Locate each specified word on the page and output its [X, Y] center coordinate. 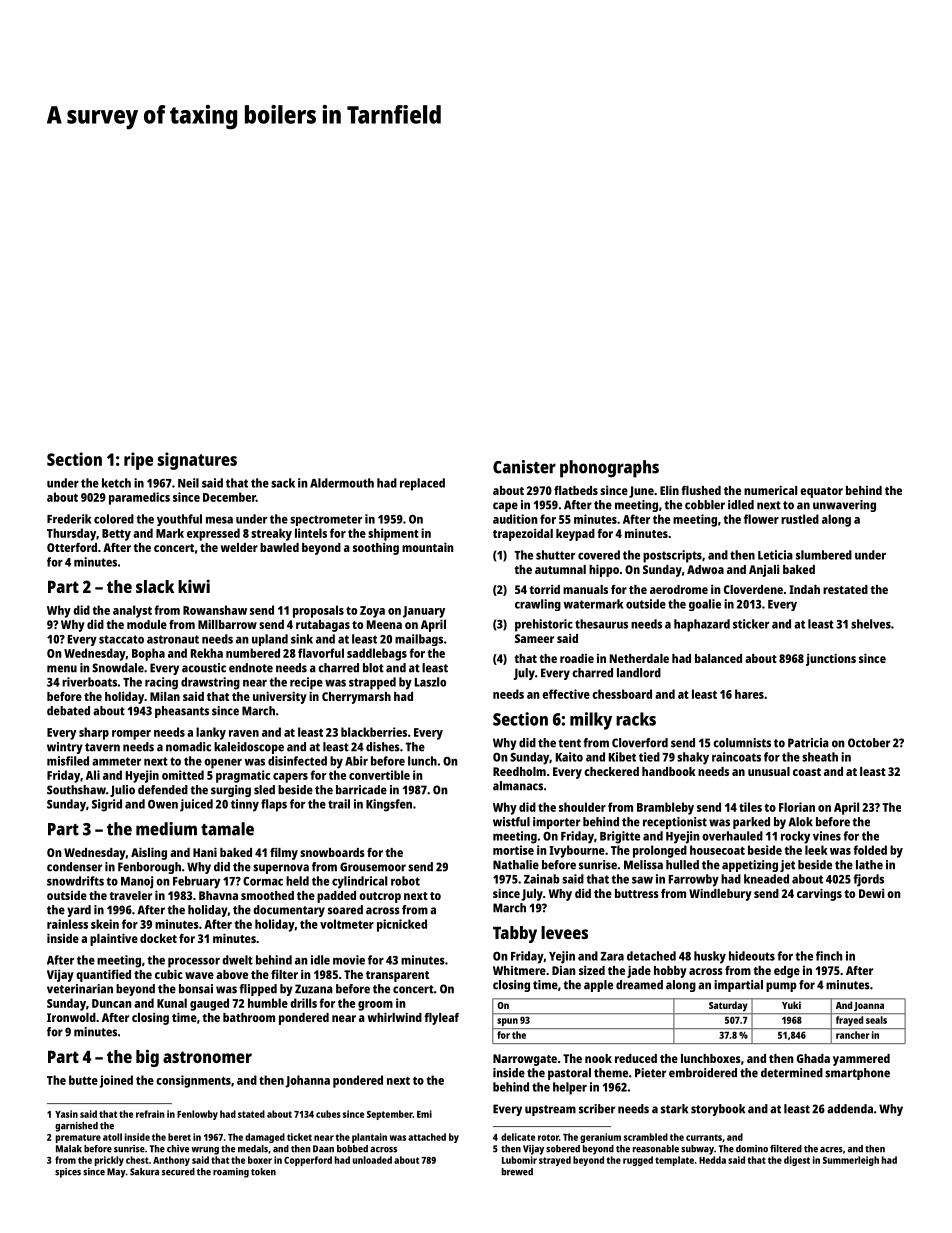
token [263, 1172]
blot [373, 668]
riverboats [89, 682]
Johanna [307, 1081]
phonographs [609, 469]
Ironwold [71, 1017]
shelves [871, 624]
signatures [197, 461]
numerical [770, 490]
